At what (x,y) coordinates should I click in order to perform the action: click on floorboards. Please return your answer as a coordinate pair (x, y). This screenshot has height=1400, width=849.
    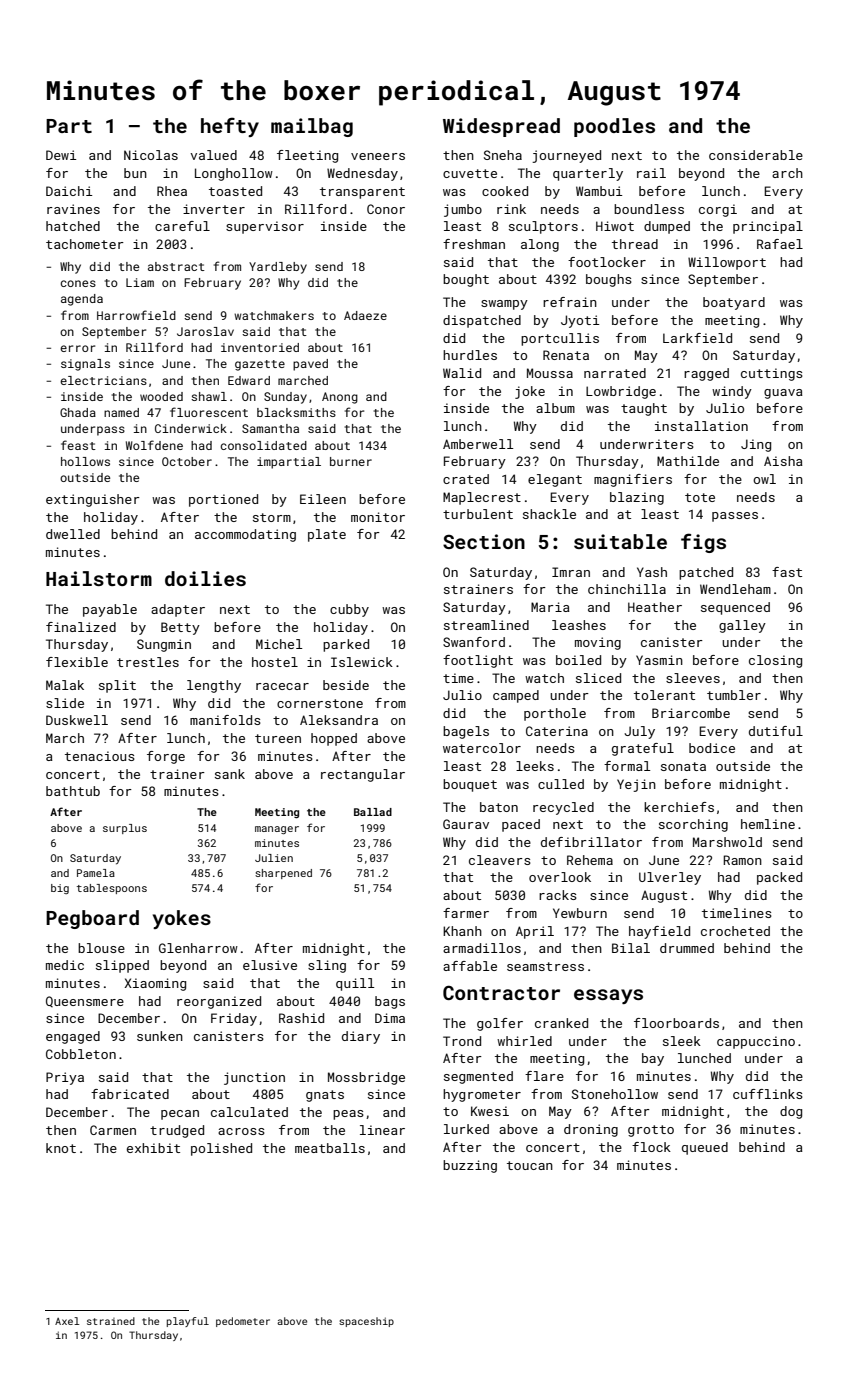
    Looking at the image, I should click on (676, 1023).
